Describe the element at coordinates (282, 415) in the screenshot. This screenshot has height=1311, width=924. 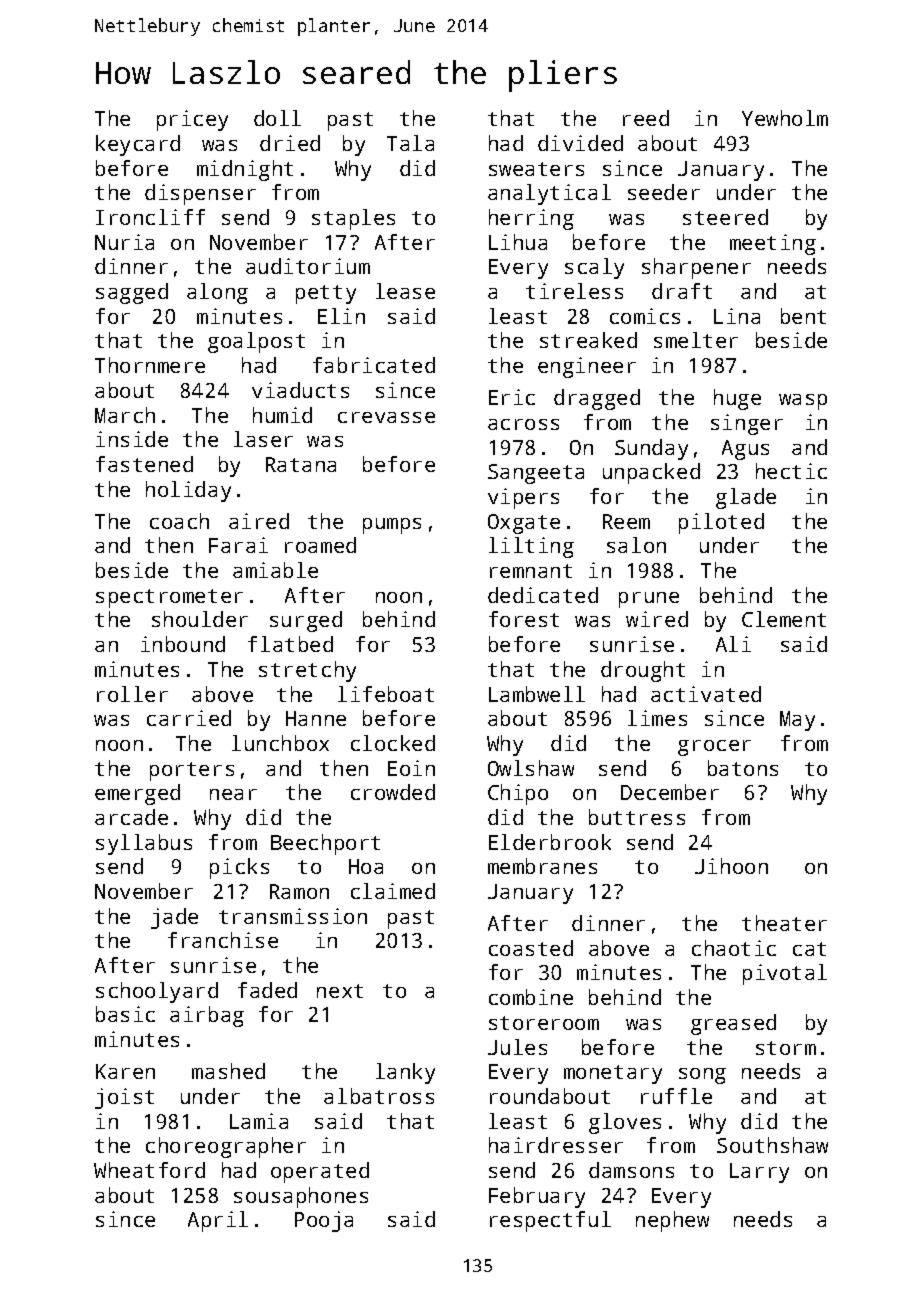
I see `humid` at that location.
